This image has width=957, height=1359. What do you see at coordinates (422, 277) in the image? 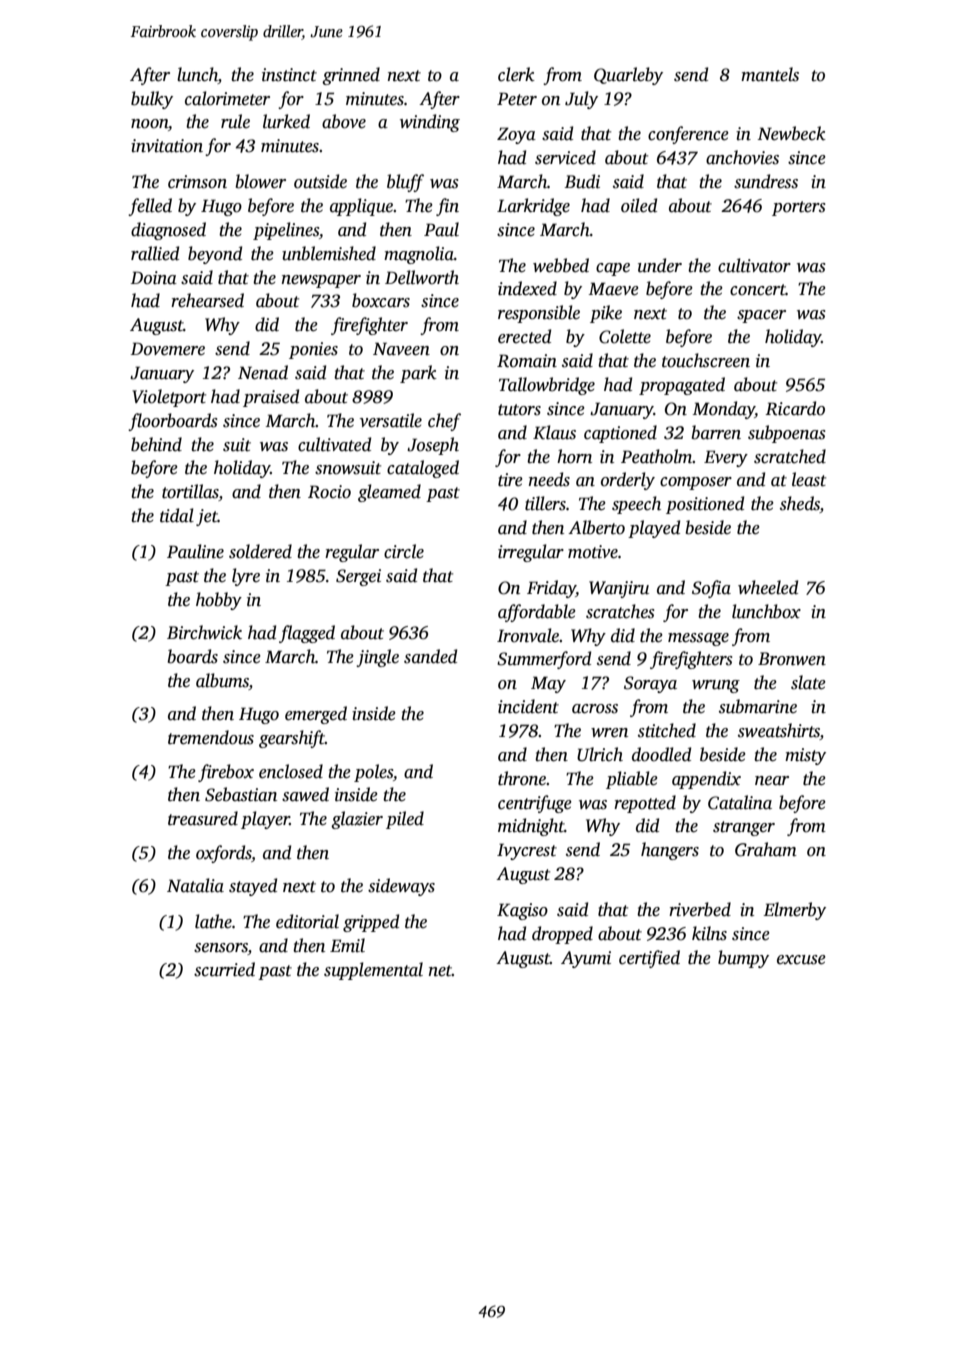
I see `Dellworth` at bounding box center [422, 277].
